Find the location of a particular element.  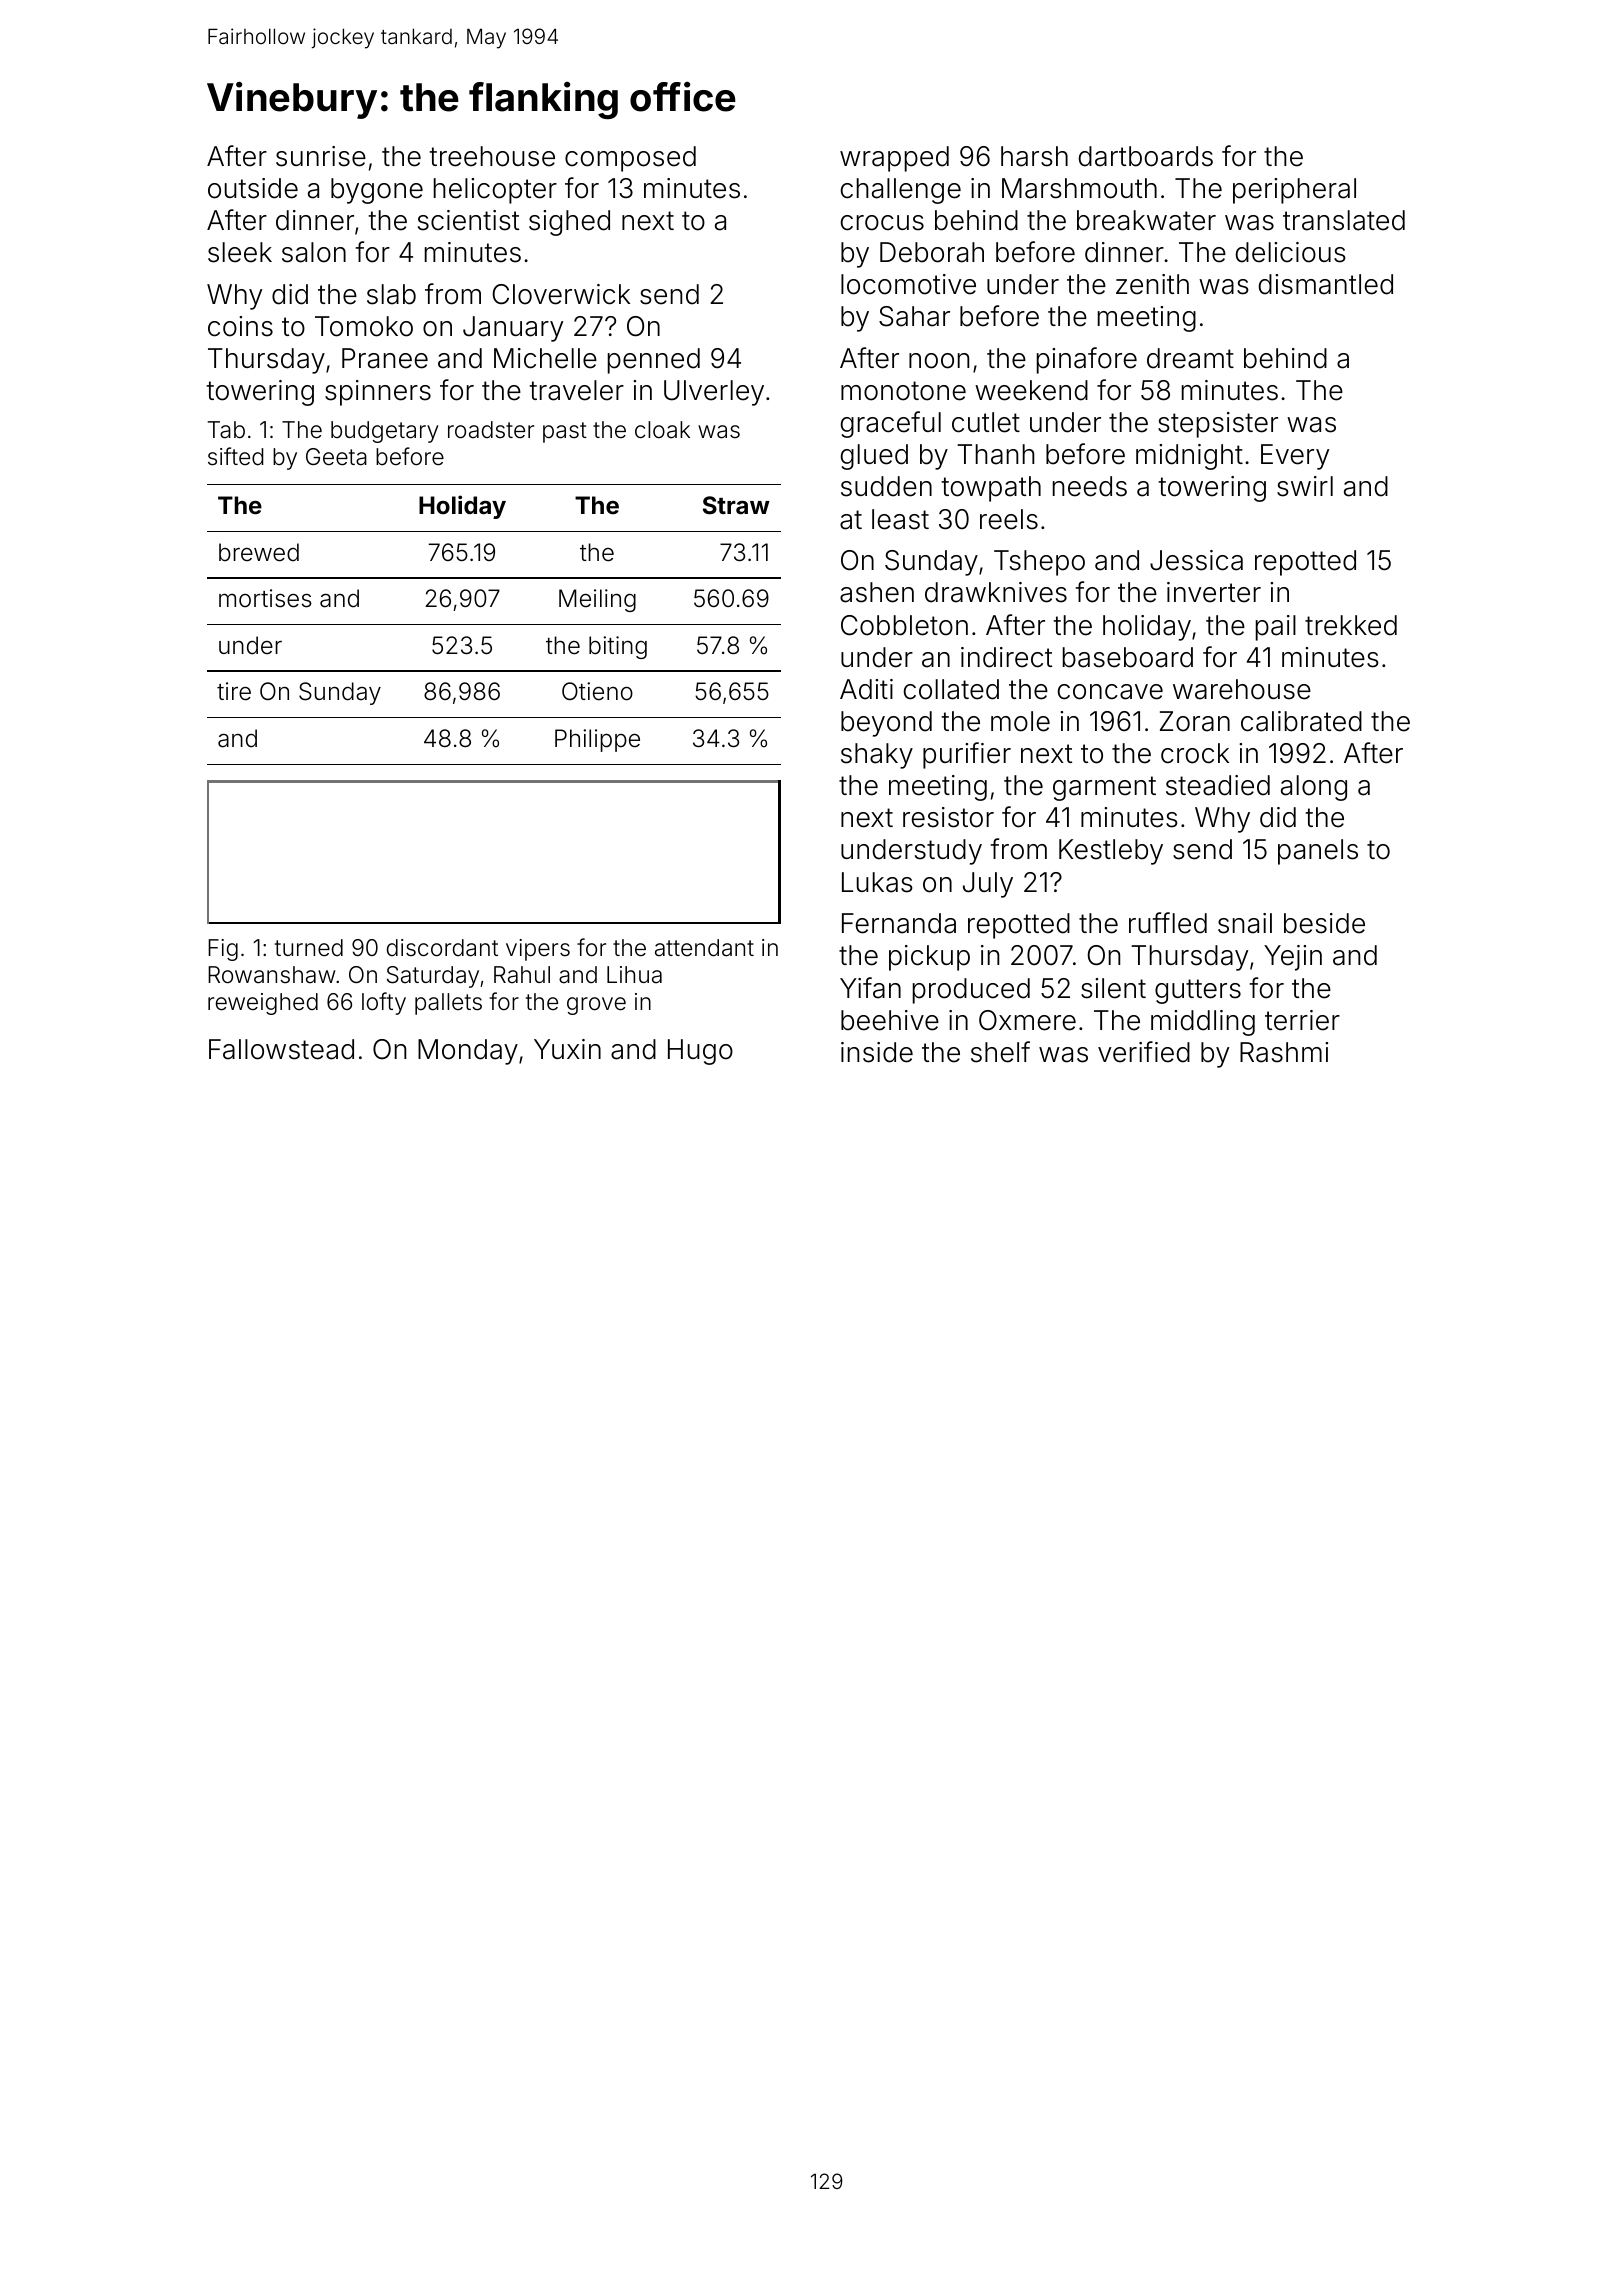

Lukas is located at coordinates (877, 882).
